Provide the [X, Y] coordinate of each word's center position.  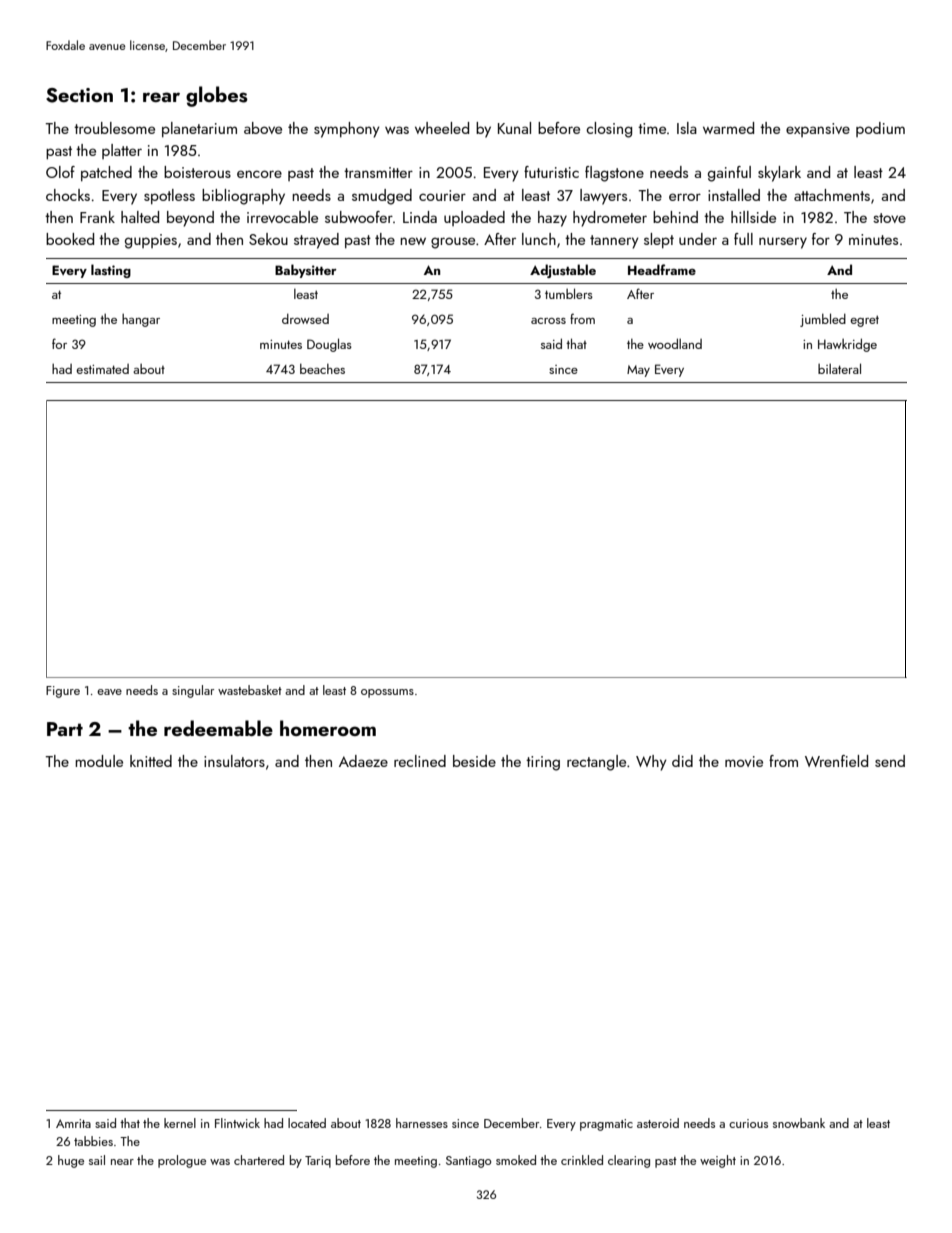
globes [217, 96]
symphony [347, 130]
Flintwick [237, 1123]
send [890, 761]
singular [193, 691]
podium [880, 129]
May [638, 371]
